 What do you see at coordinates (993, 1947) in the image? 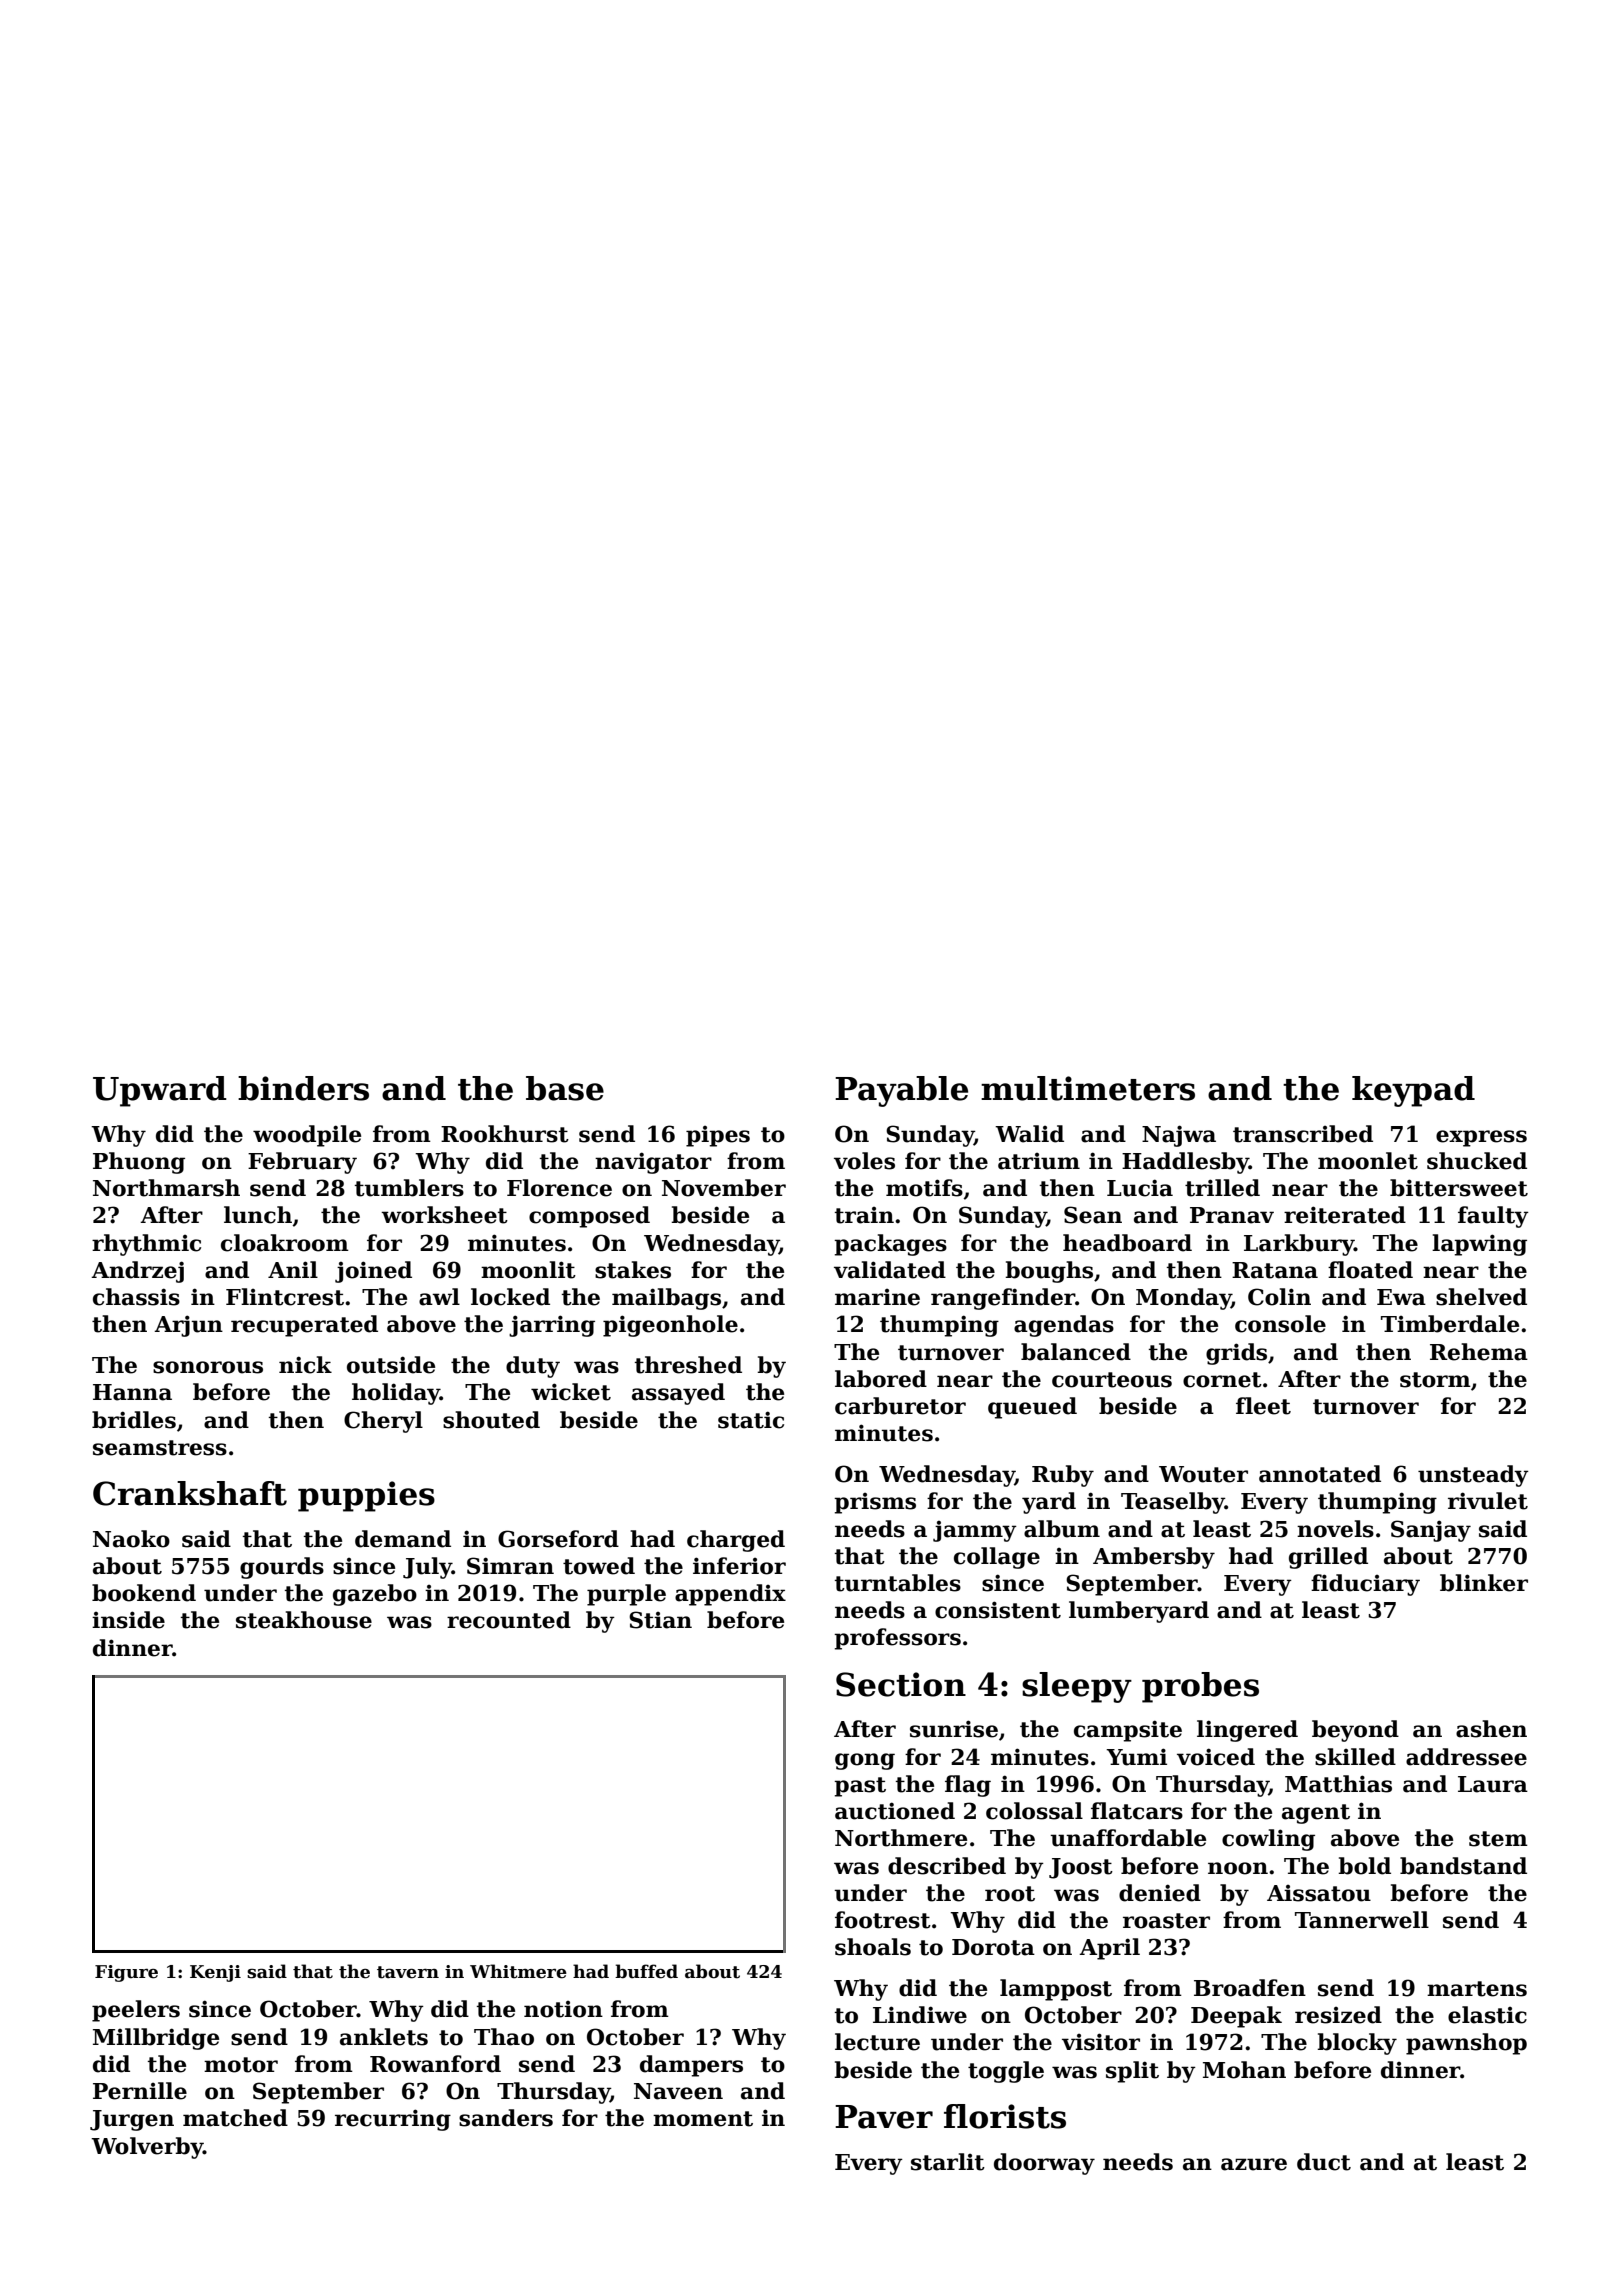
I see `Dorota` at bounding box center [993, 1947].
